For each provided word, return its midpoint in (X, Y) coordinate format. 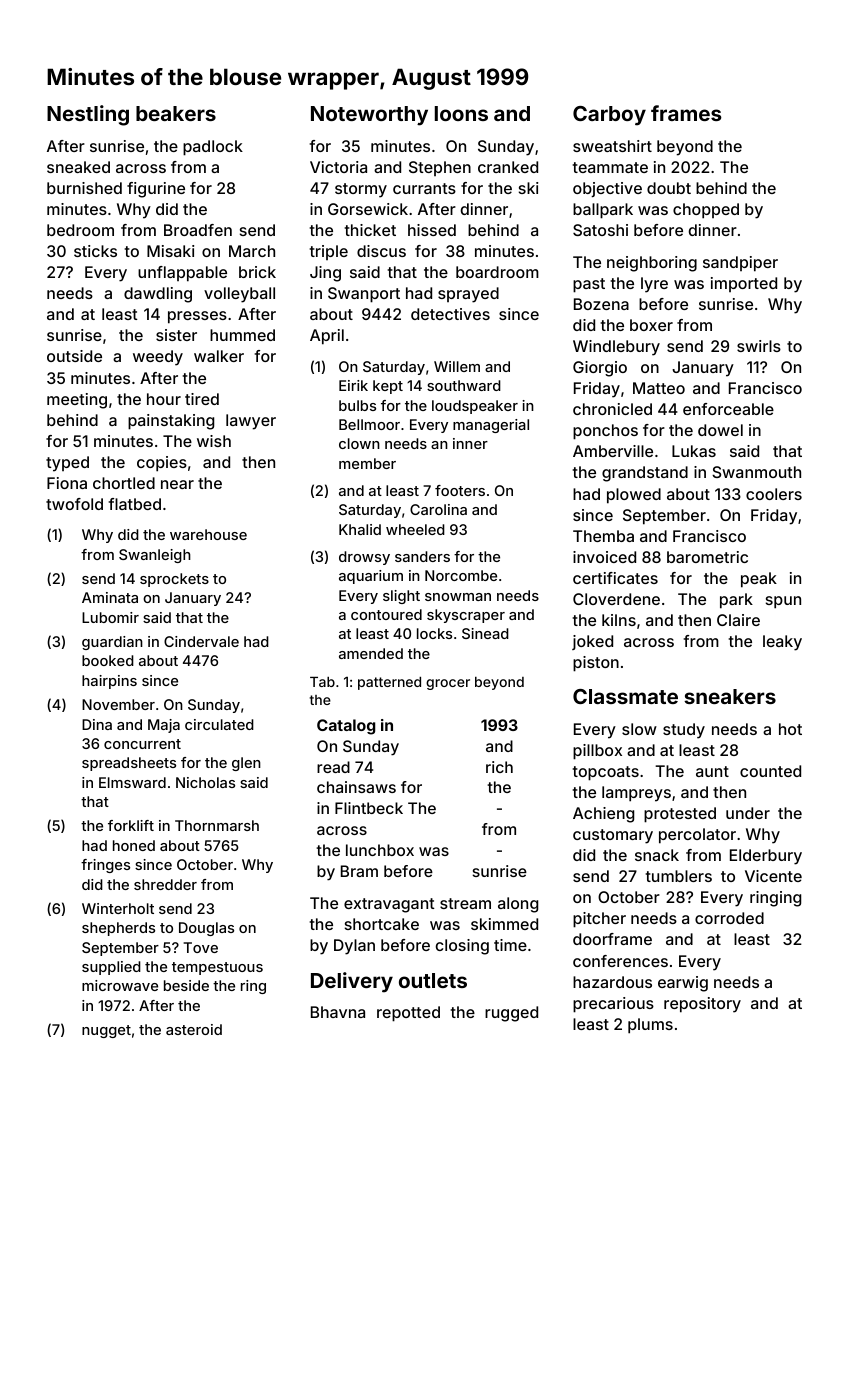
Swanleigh (155, 556)
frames (686, 113)
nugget (106, 1031)
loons (461, 113)
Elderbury (766, 857)
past (589, 285)
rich (499, 767)
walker (219, 356)
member (367, 463)
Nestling (88, 115)
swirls (759, 346)
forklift (131, 825)
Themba (603, 536)
